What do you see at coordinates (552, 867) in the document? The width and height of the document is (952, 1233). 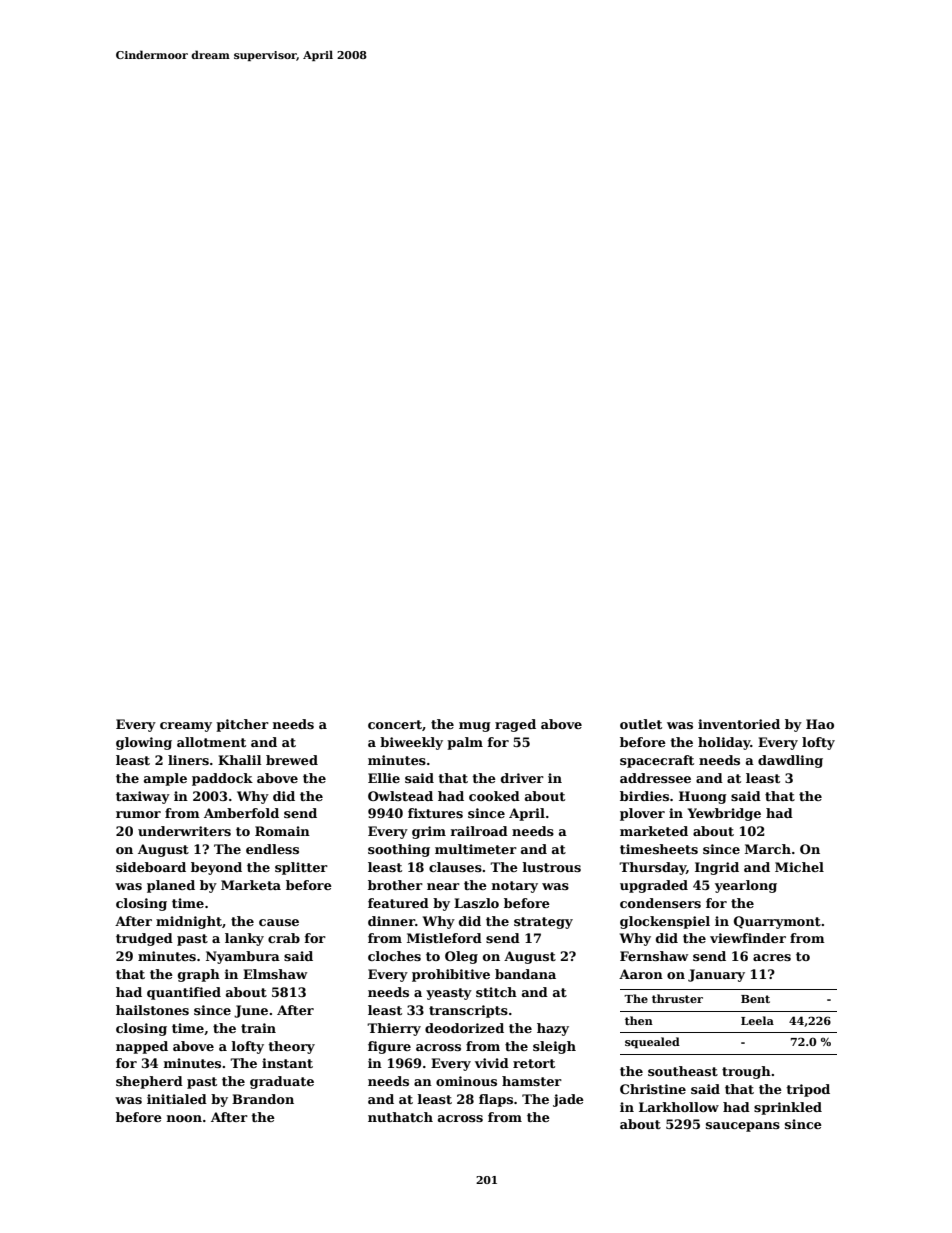 I see `lustrous` at bounding box center [552, 867].
